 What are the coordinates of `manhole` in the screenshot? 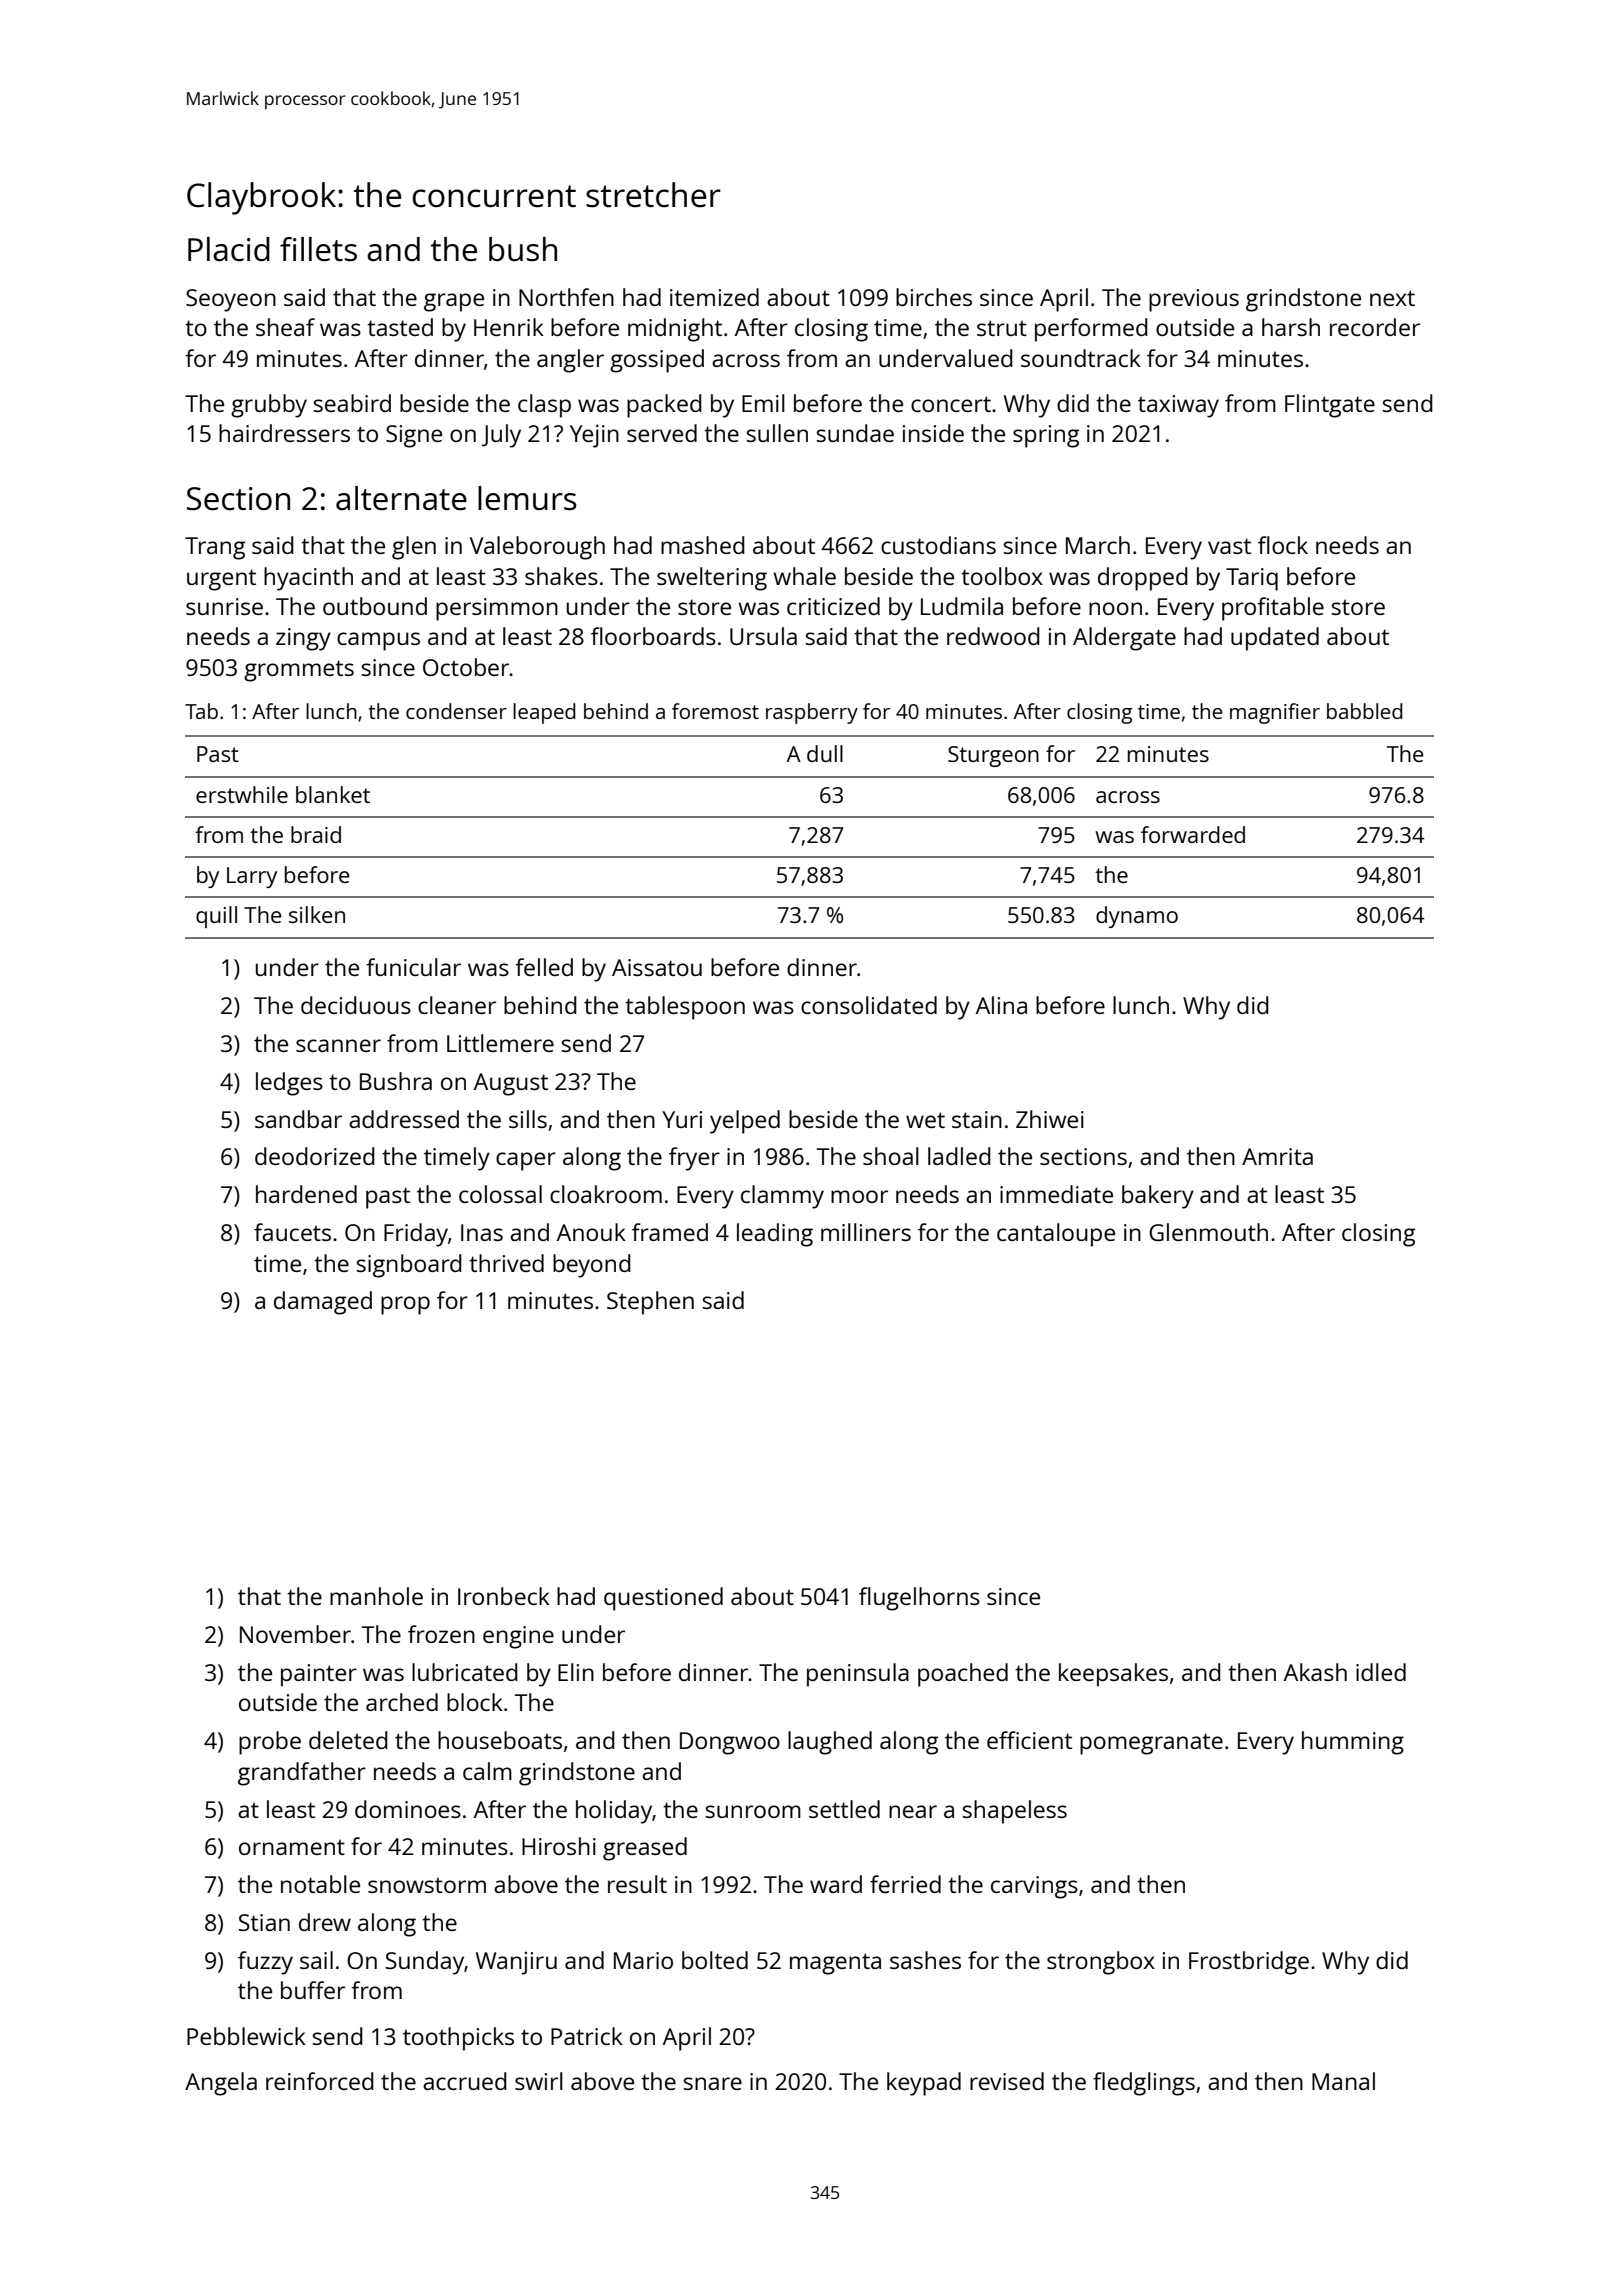 It's located at (376, 1596).
